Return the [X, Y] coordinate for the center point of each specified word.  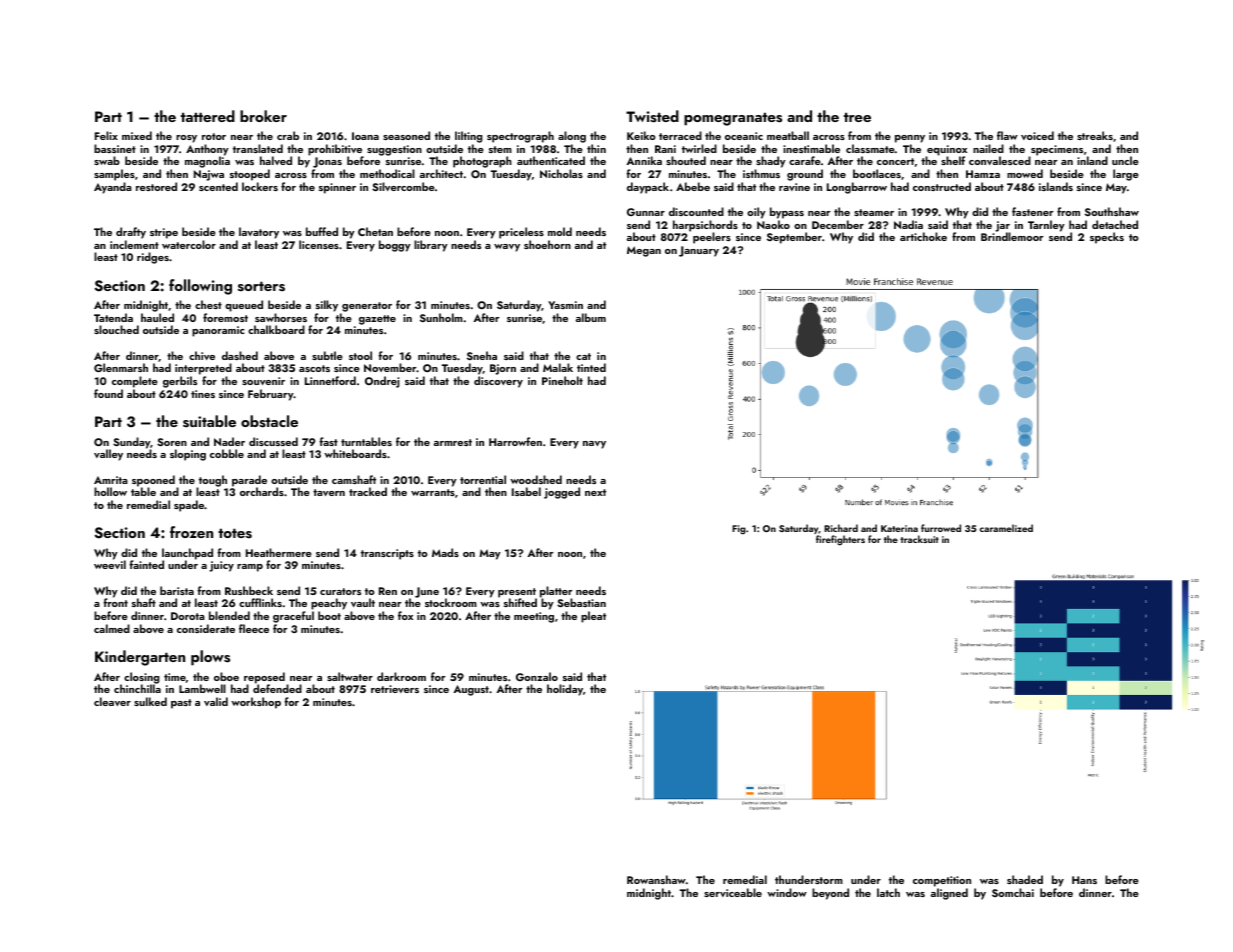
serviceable [733, 892]
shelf [953, 161]
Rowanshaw [656, 879]
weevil [110, 565]
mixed [137, 135]
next [595, 492]
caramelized [1006, 528]
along [572, 137]
